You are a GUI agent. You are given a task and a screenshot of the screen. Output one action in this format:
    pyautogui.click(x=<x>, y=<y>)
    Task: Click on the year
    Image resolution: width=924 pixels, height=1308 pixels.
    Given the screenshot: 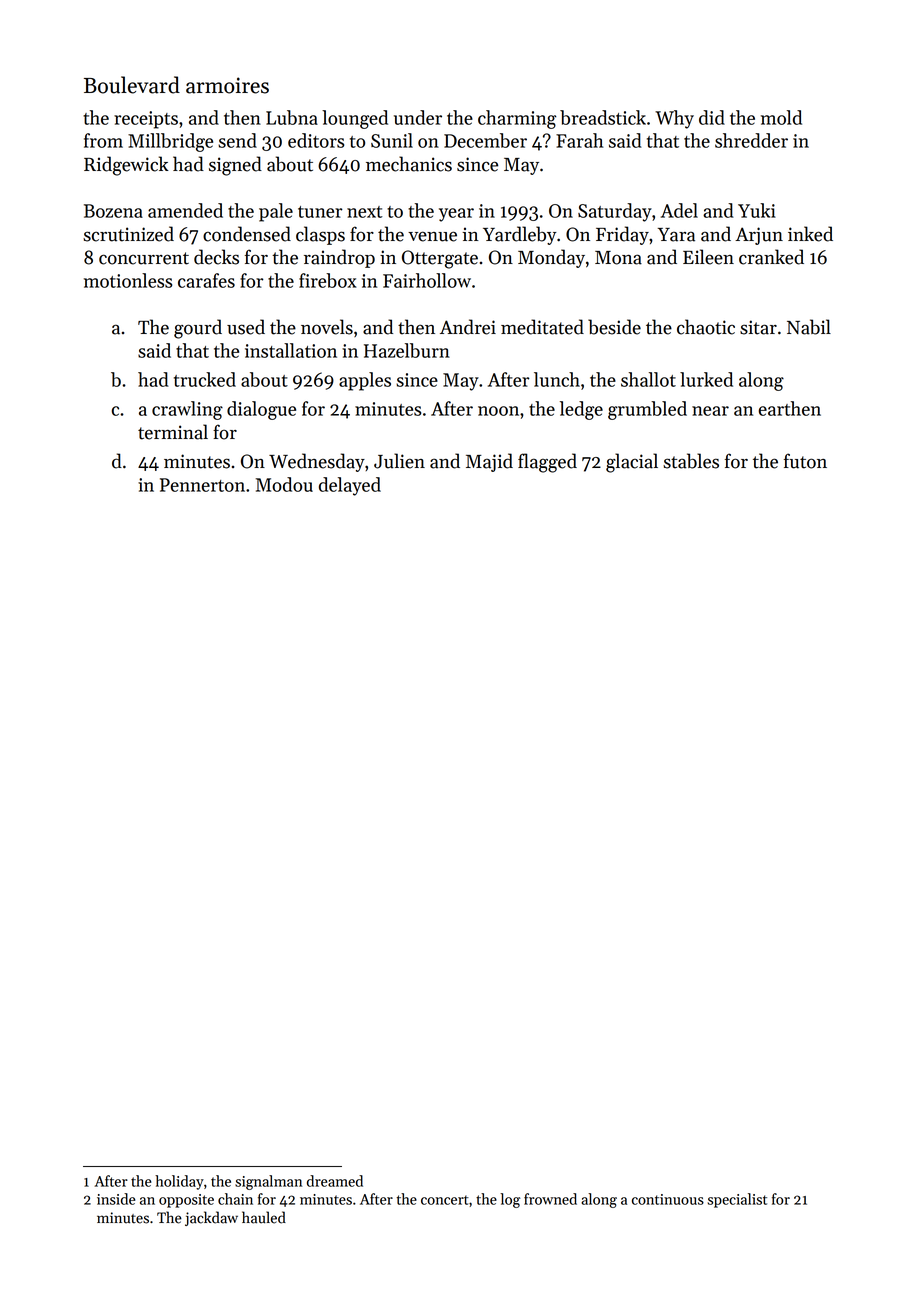 What is the action you would take?
    pyautogui.click(x=456, y=215)
